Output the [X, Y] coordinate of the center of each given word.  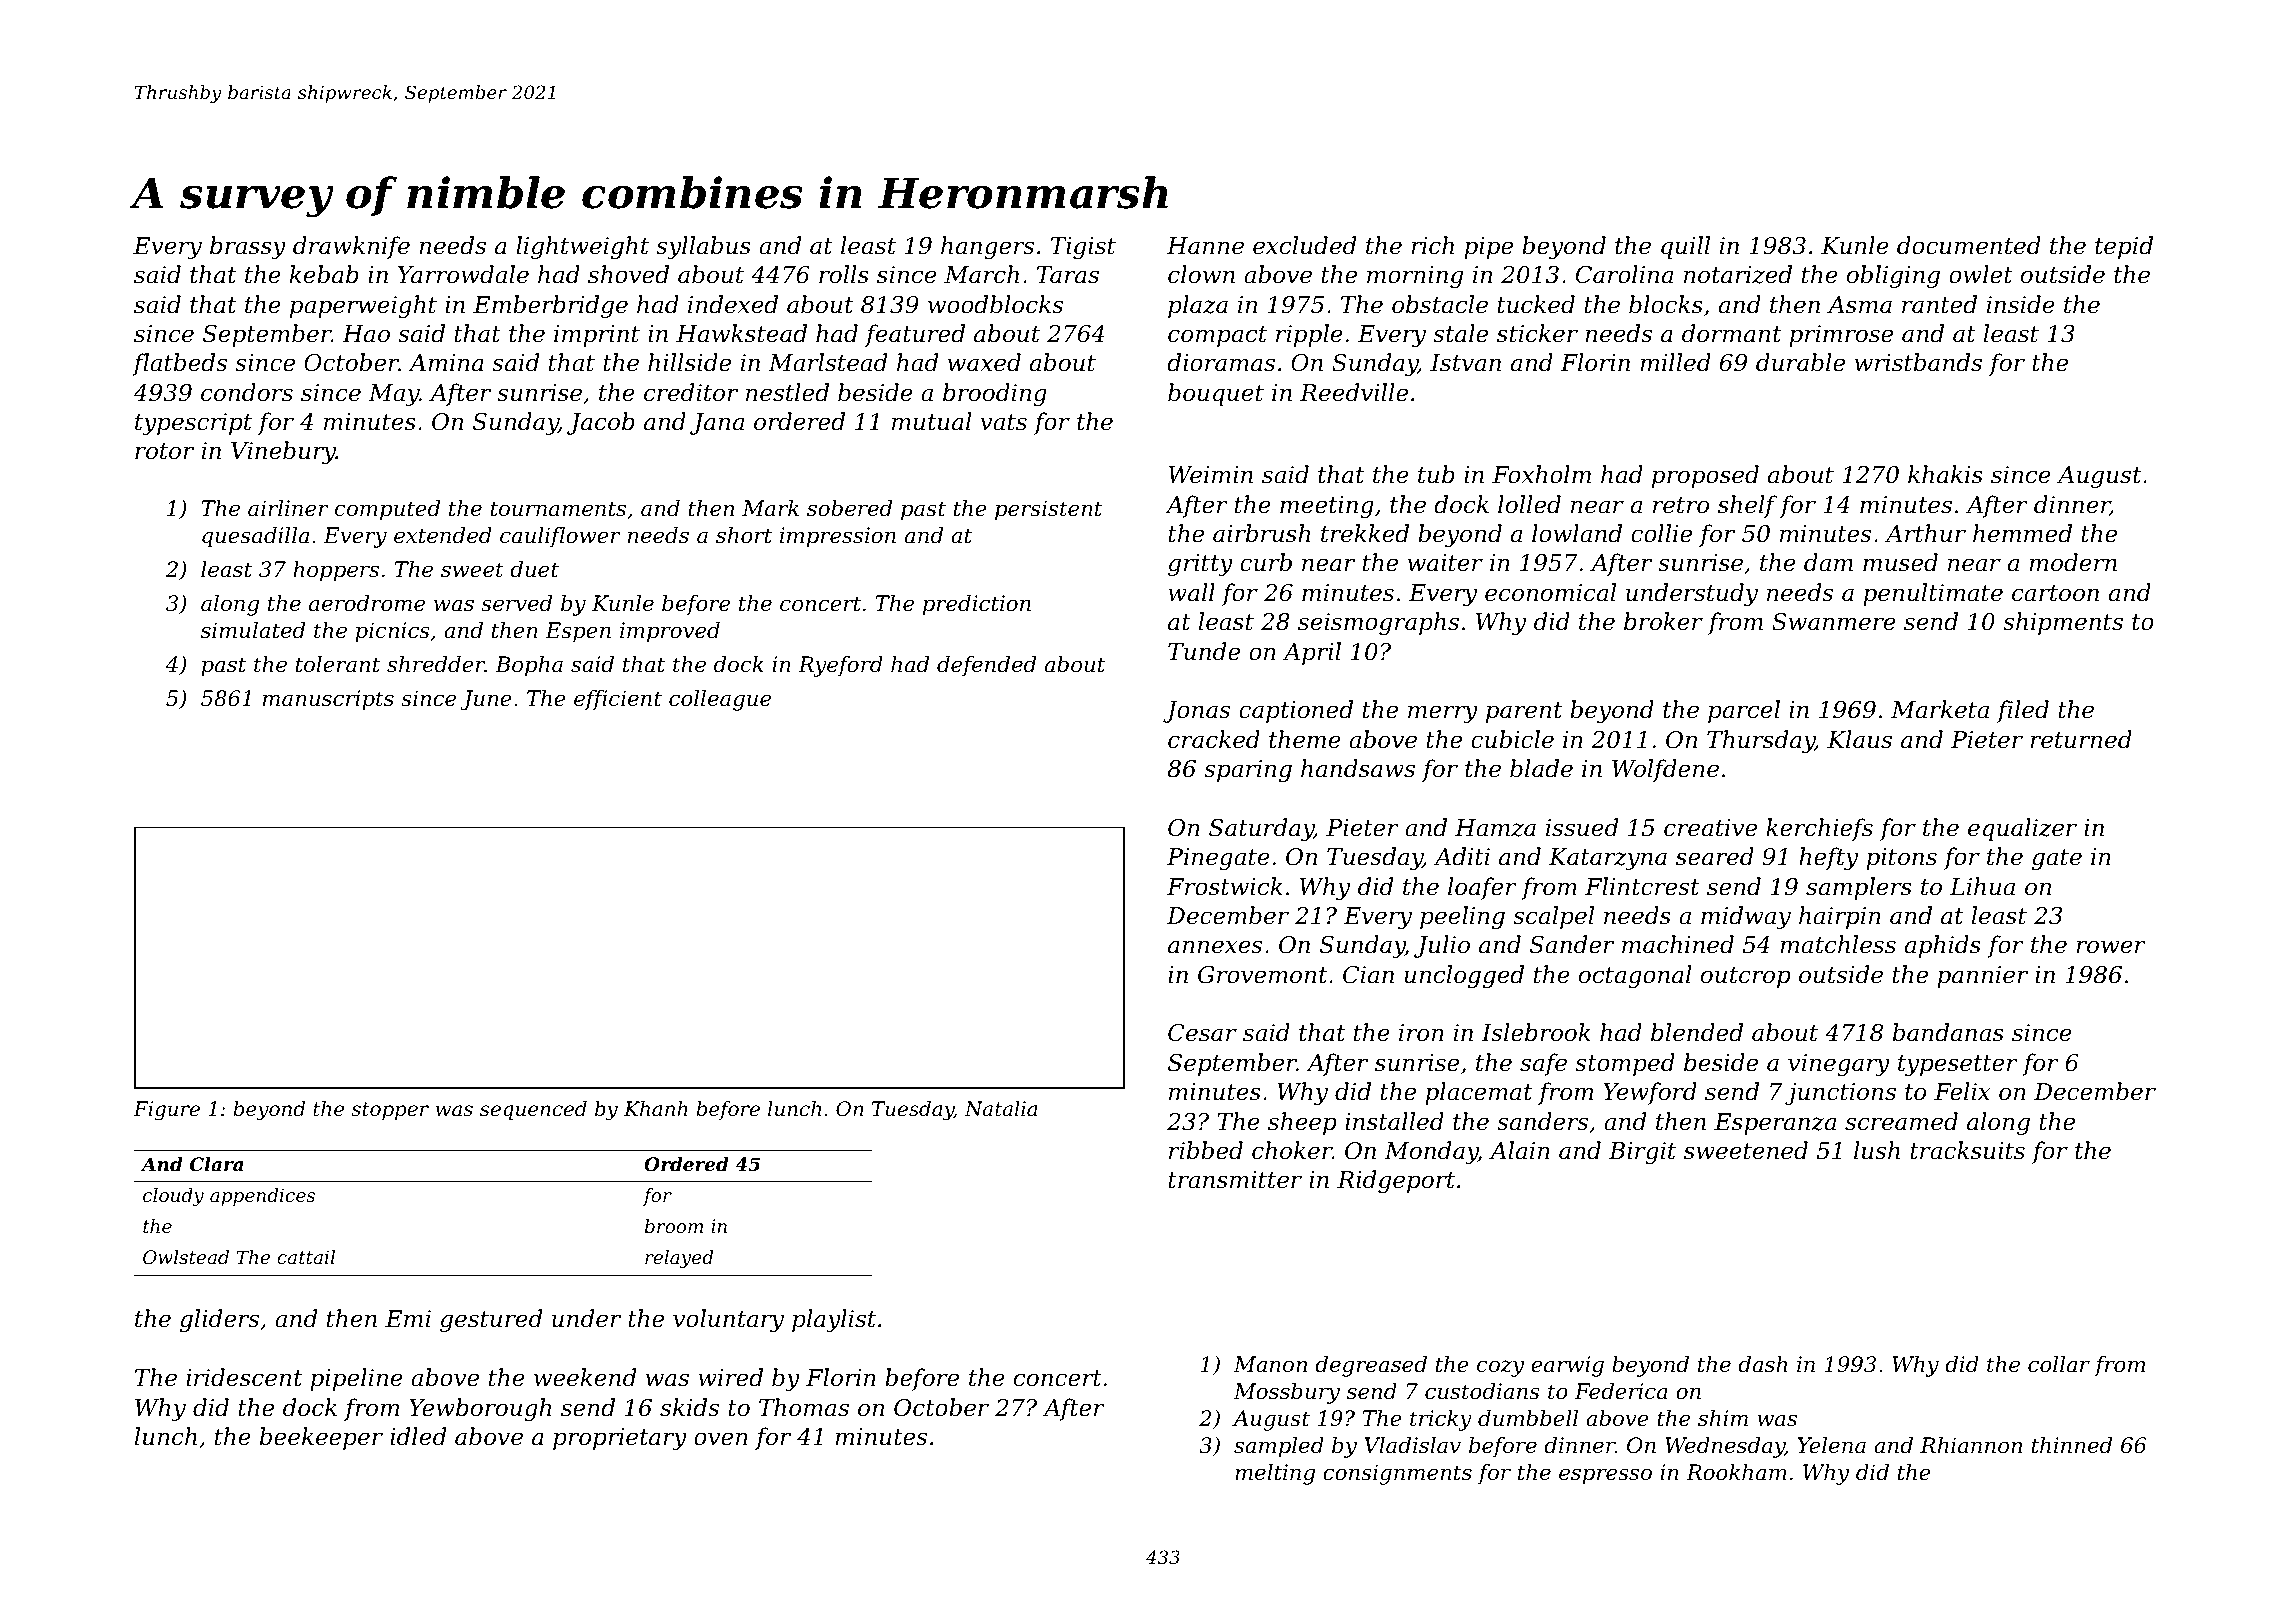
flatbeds [179, 364]
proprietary [620, 1439]
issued [1582, 827]
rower [2111, 947]
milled [1675, 362]
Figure [166, 1111]
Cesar [1202, 1033]
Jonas [1196, 712]
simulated [253, 630]
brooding [995, 394]
